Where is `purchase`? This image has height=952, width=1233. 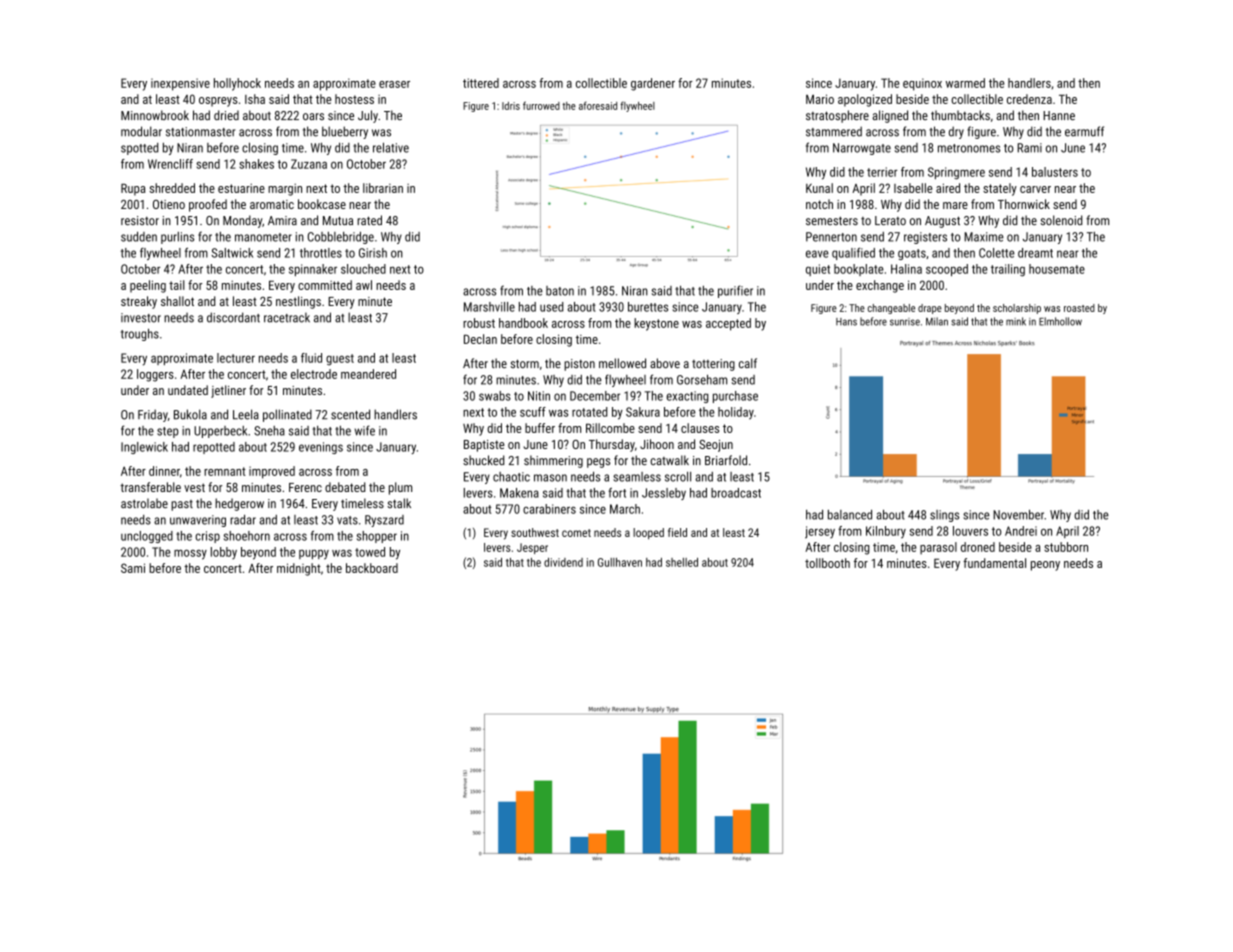 purchase is located at coordinates (735, 397).
